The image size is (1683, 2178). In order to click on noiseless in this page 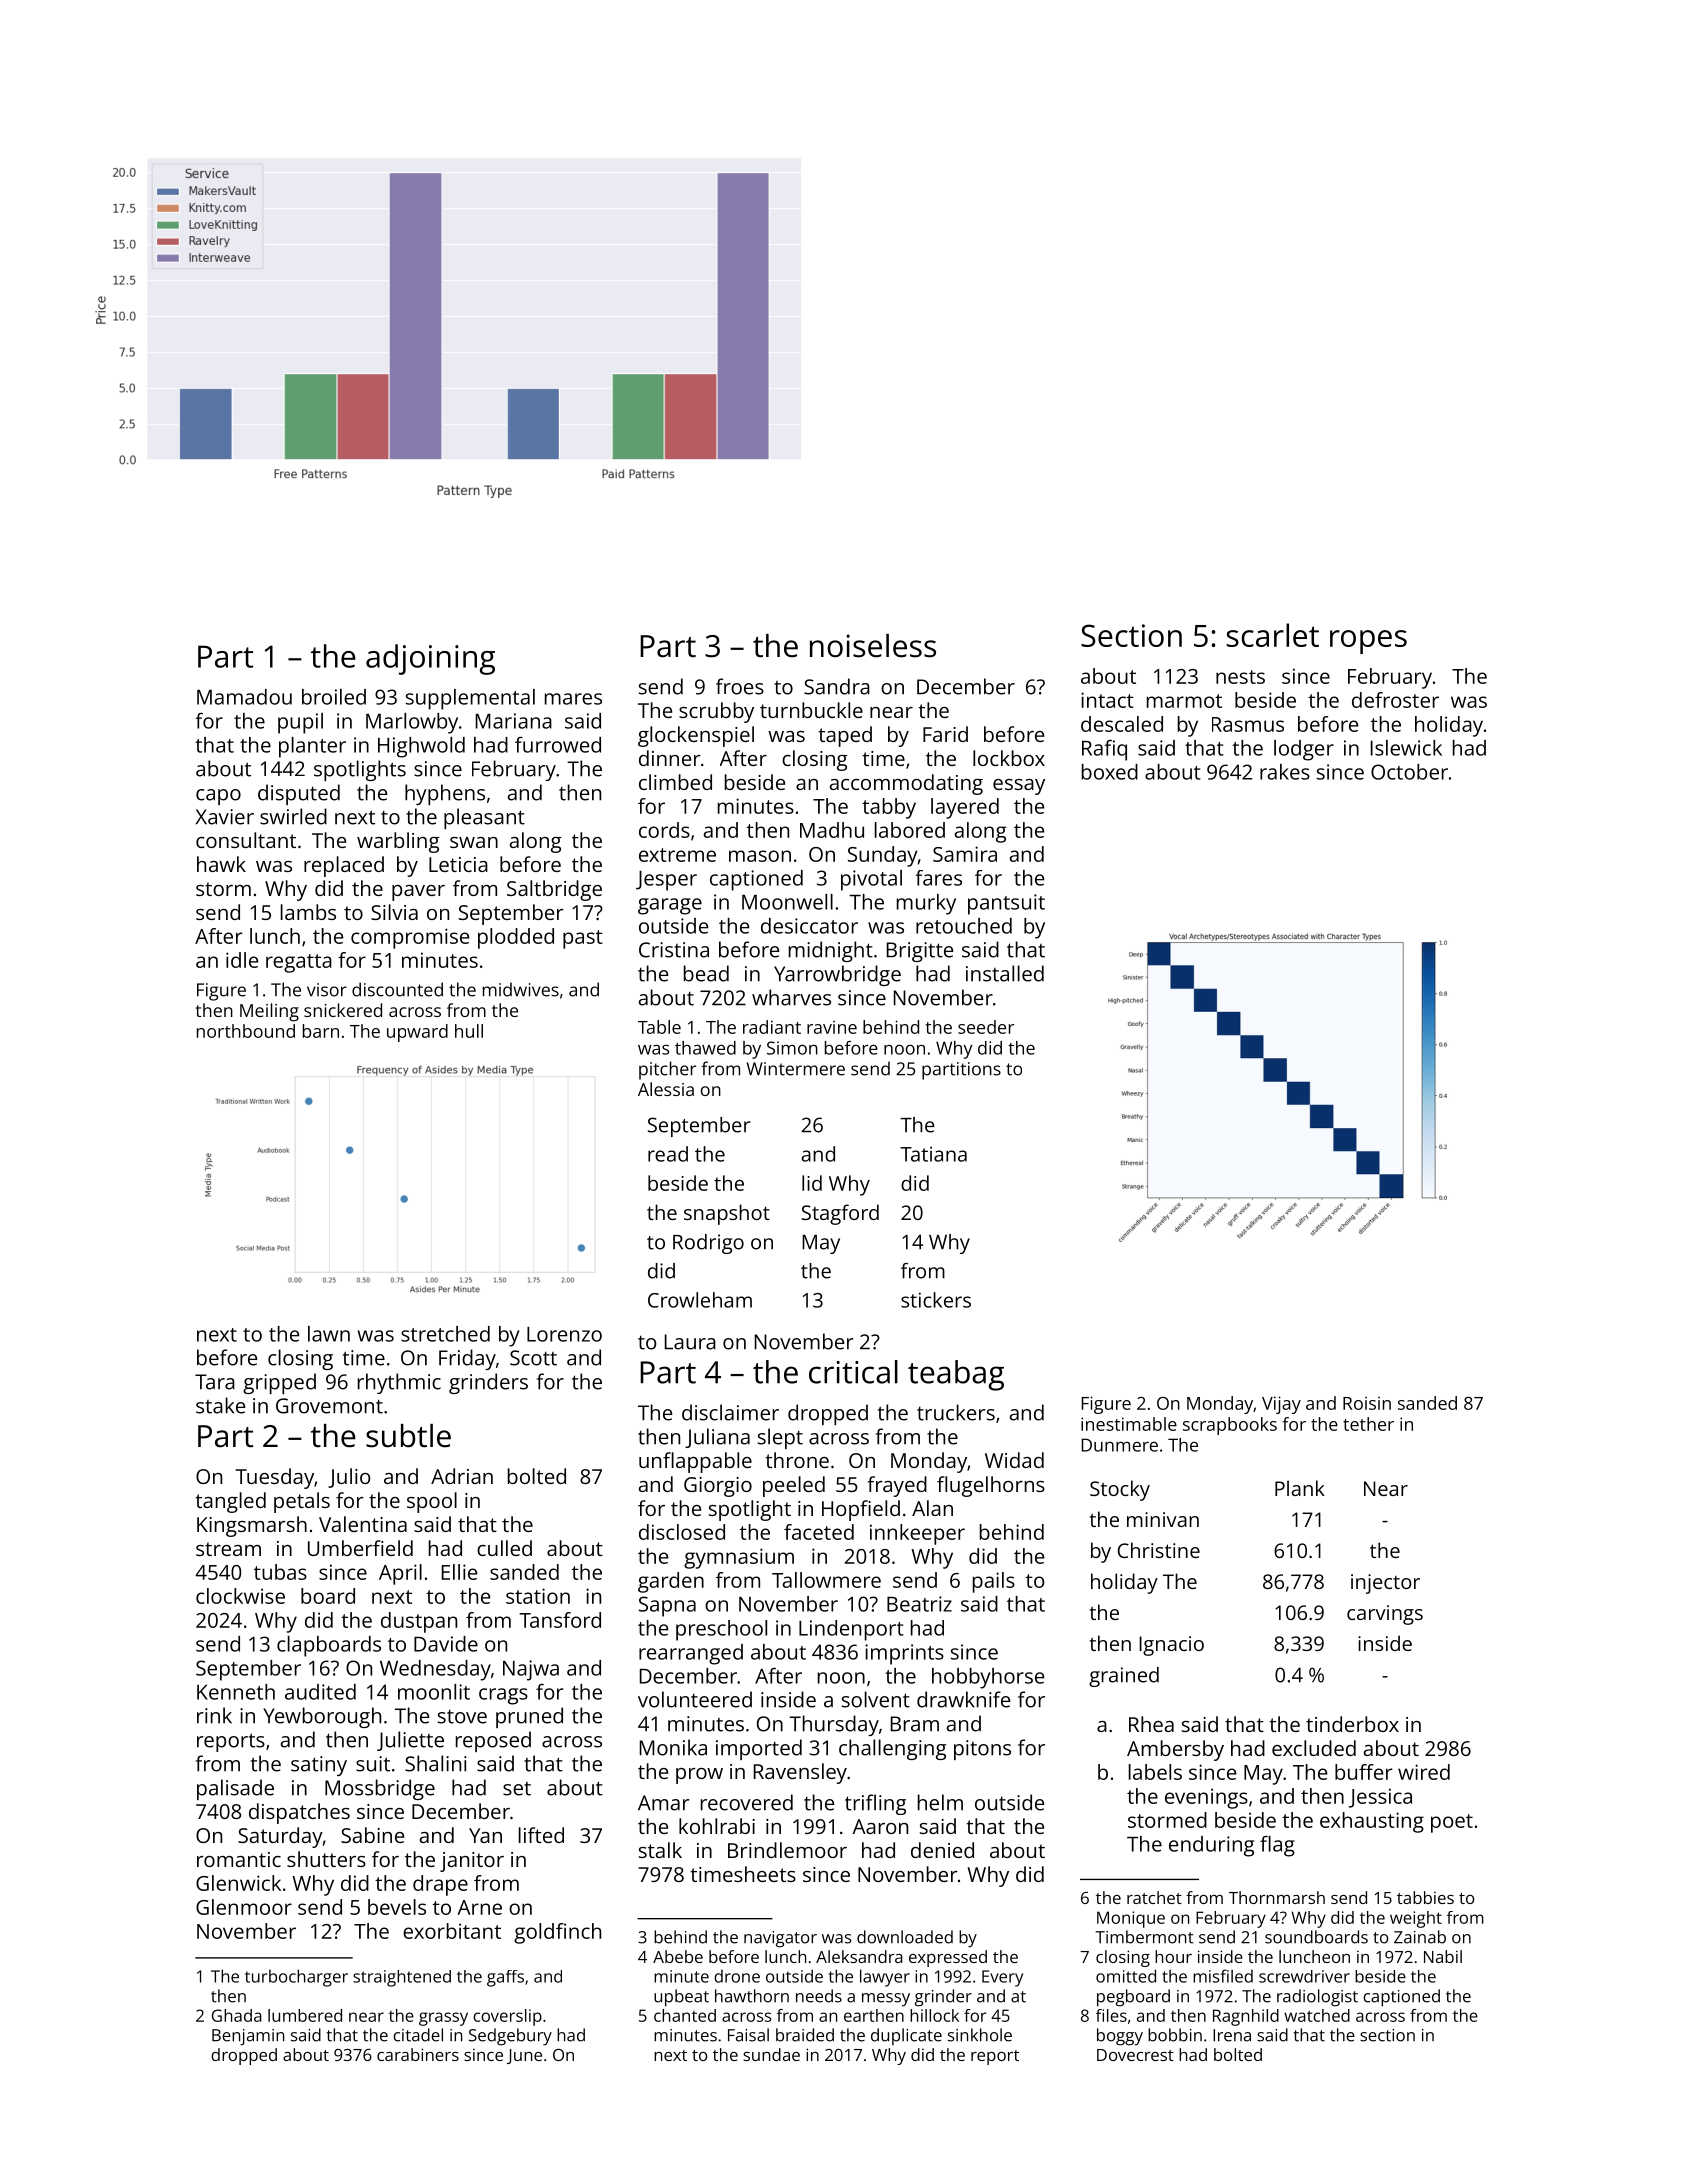, I will do `click(873, 646)`.
